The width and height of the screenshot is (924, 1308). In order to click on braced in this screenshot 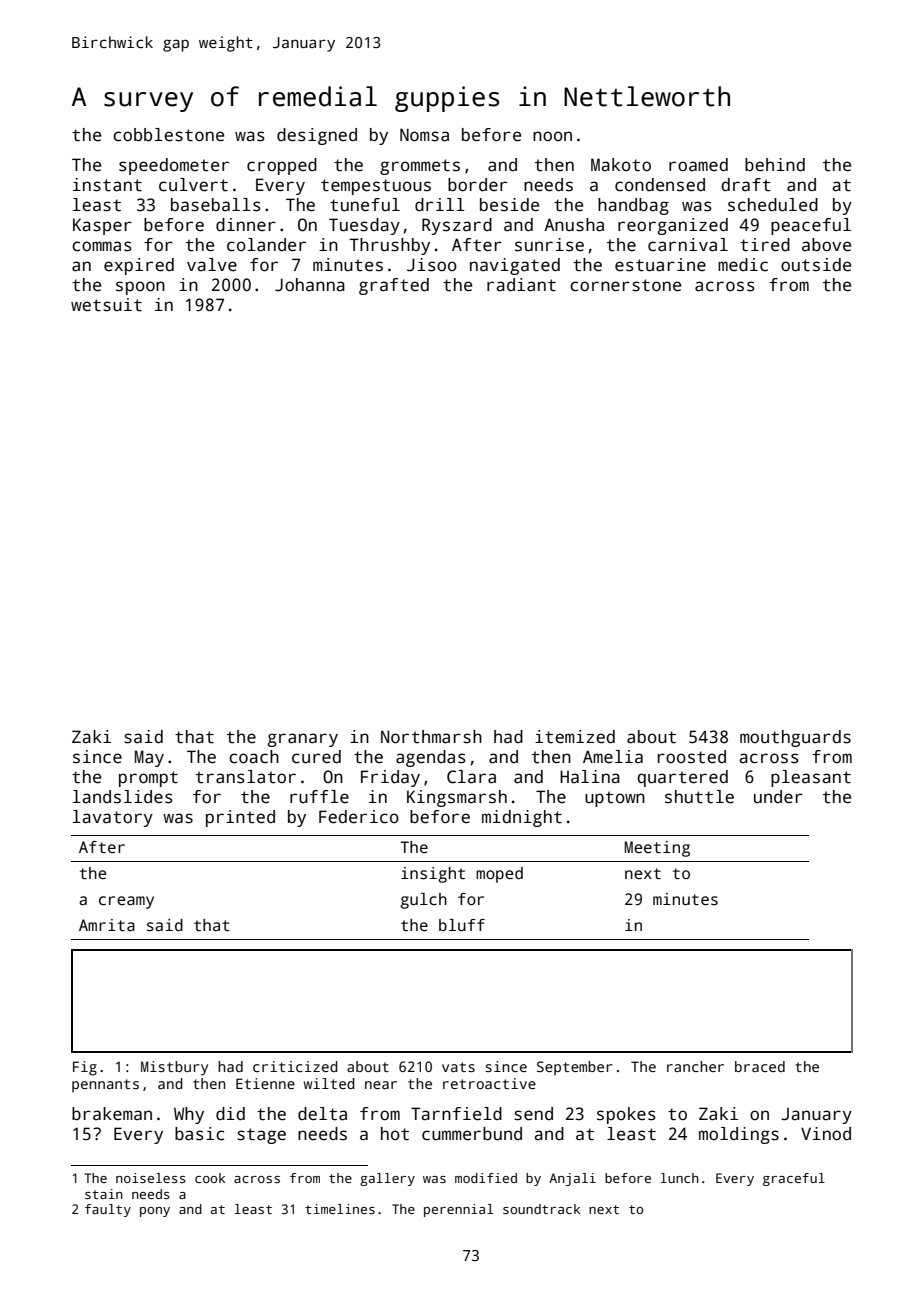, I will do `click(760, 1066)`.
